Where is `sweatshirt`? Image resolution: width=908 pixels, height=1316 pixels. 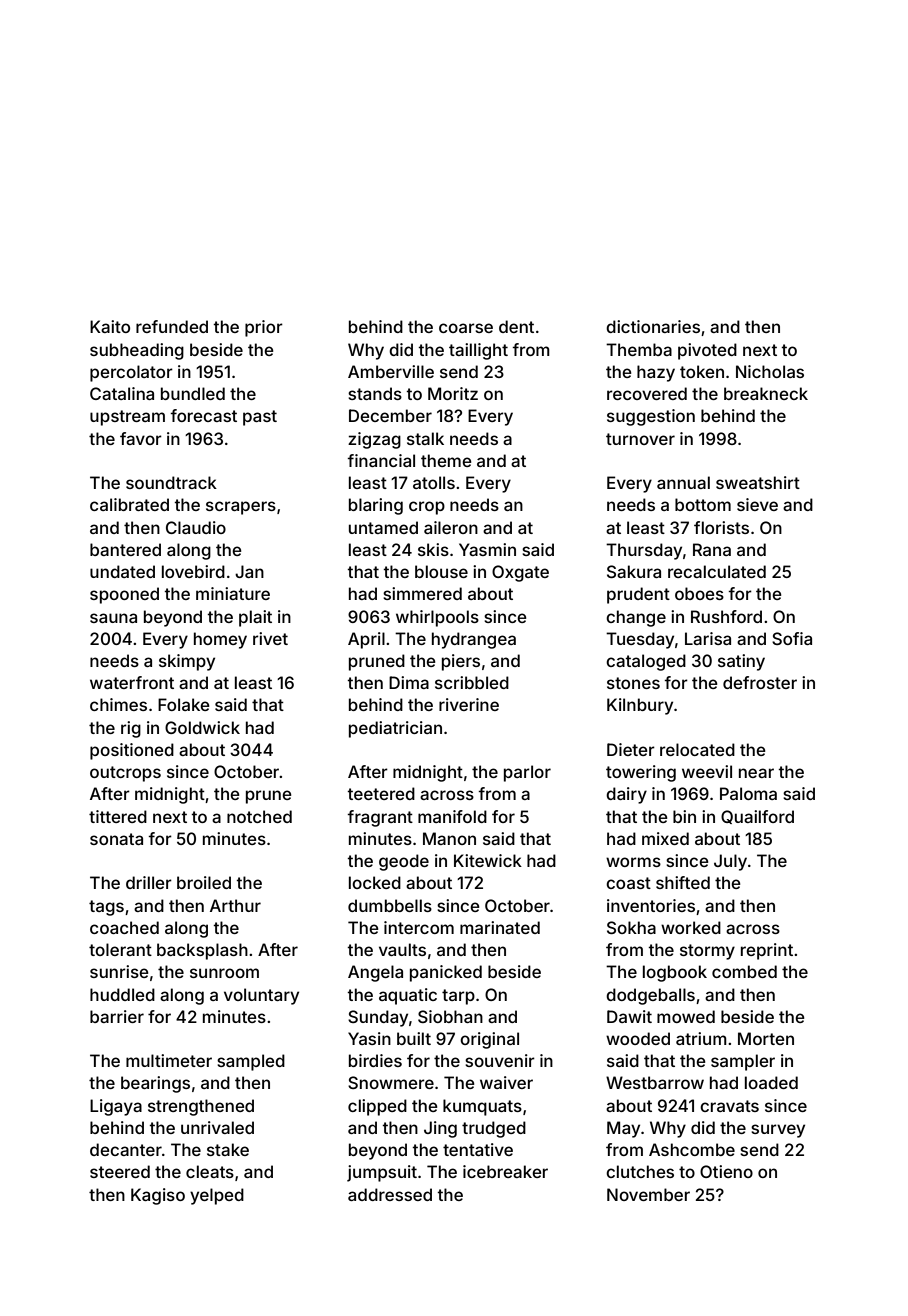 sweatshirt is located at coordinates (758, 482).
